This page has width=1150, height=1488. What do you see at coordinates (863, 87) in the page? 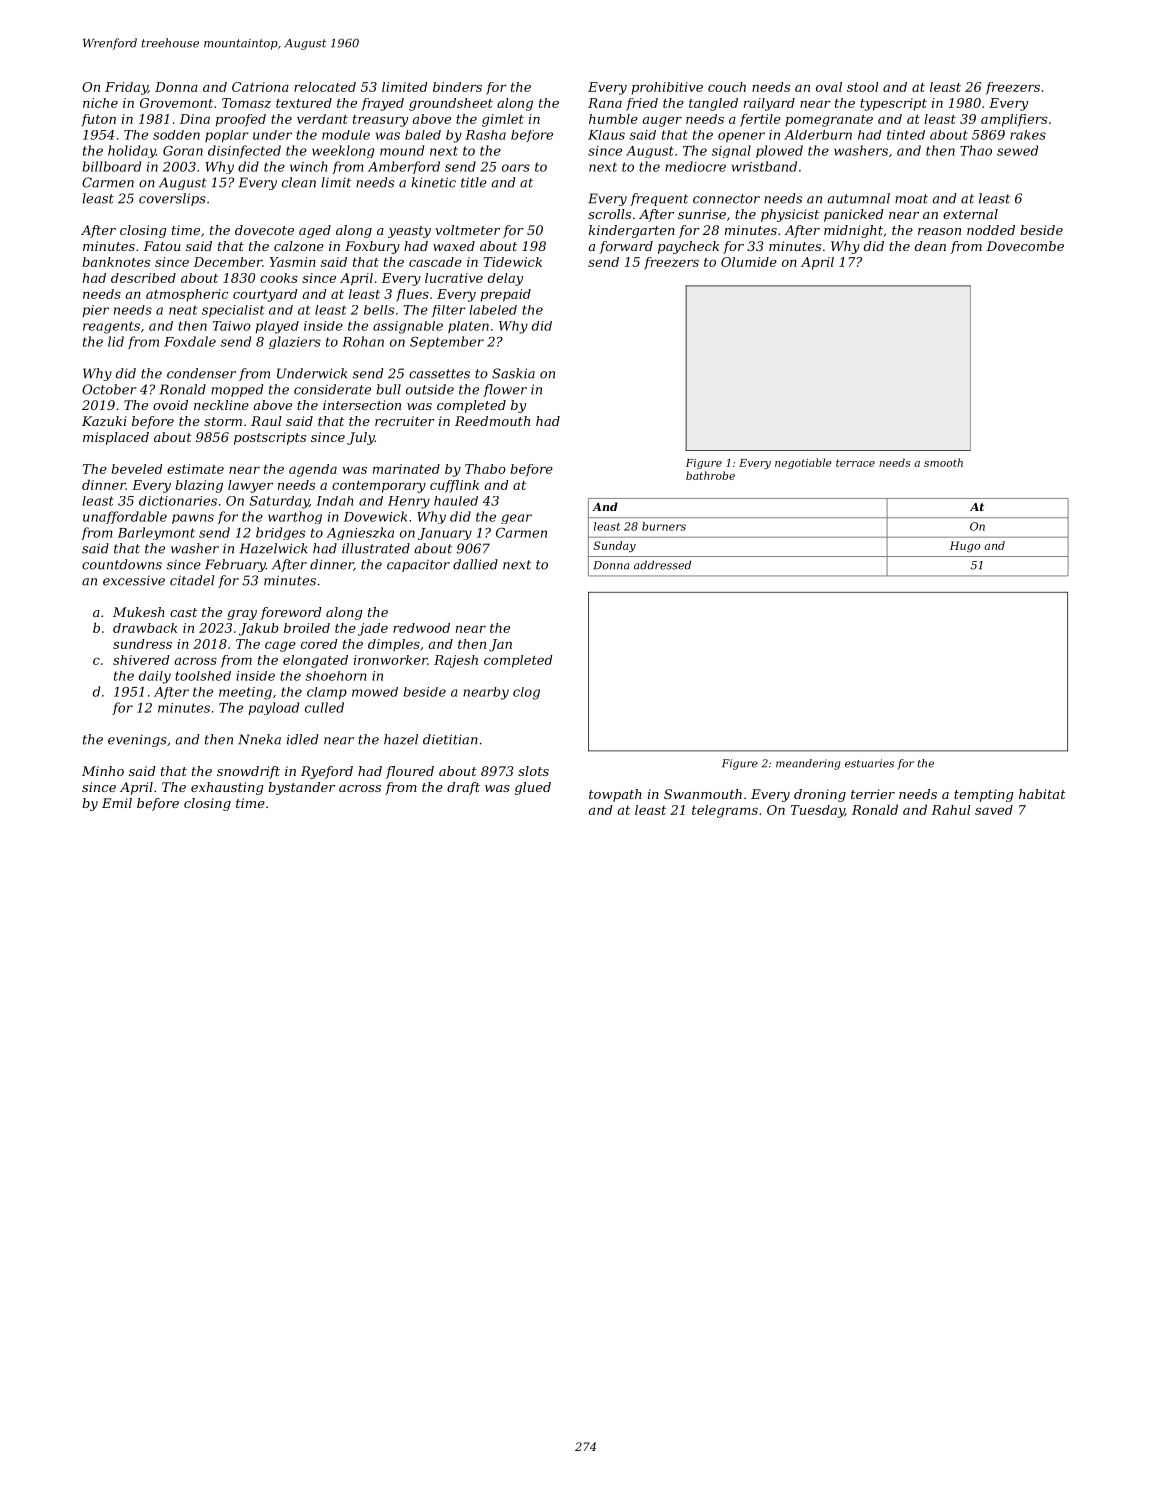
I see `stool` at bounding box center [863, 87].
